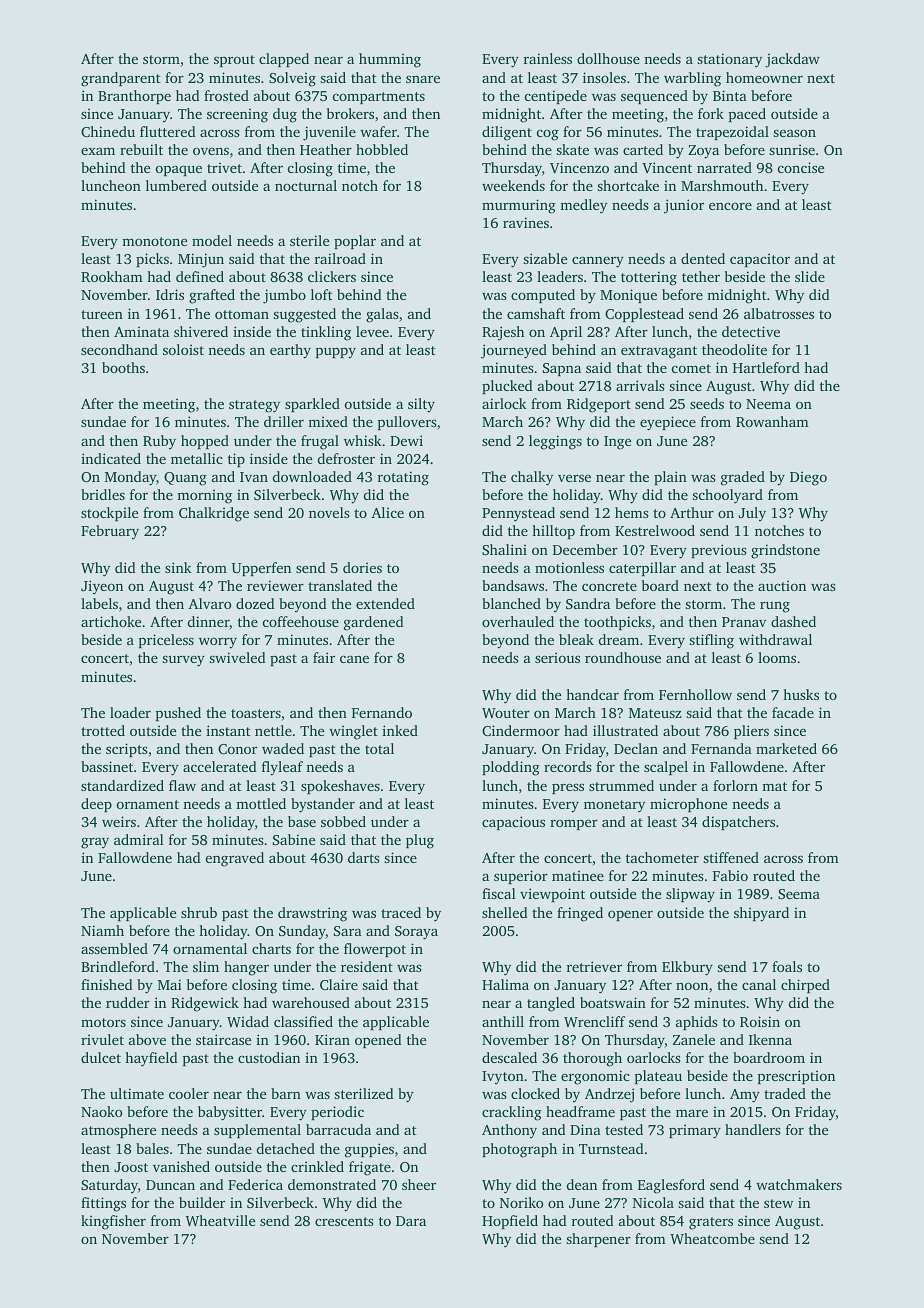  Describe the element at coordinates (582, 1184) in the screenshot. I see `dean` at that location.
